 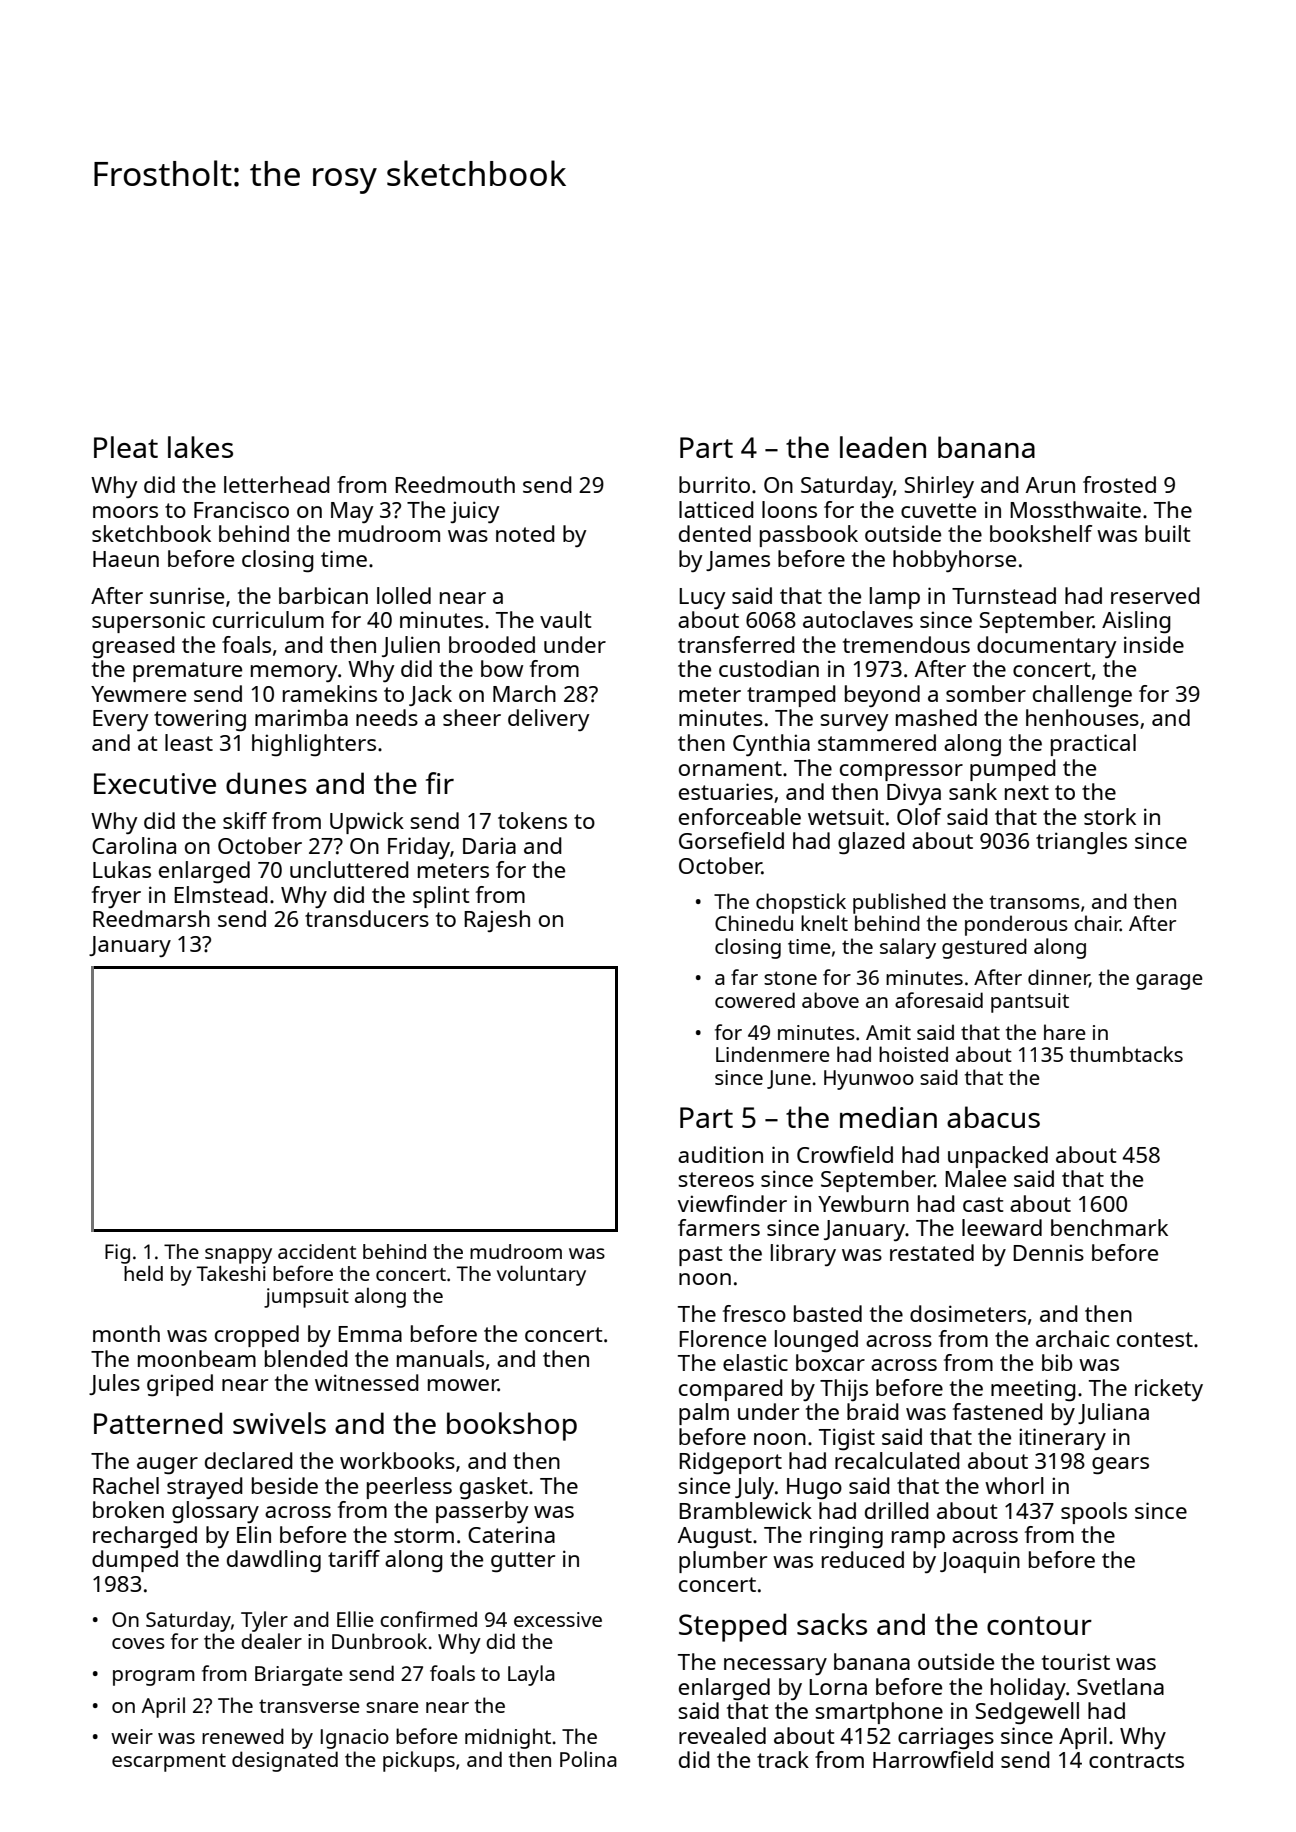 I want to click on archaic, so click(x=1072, y=1338).
